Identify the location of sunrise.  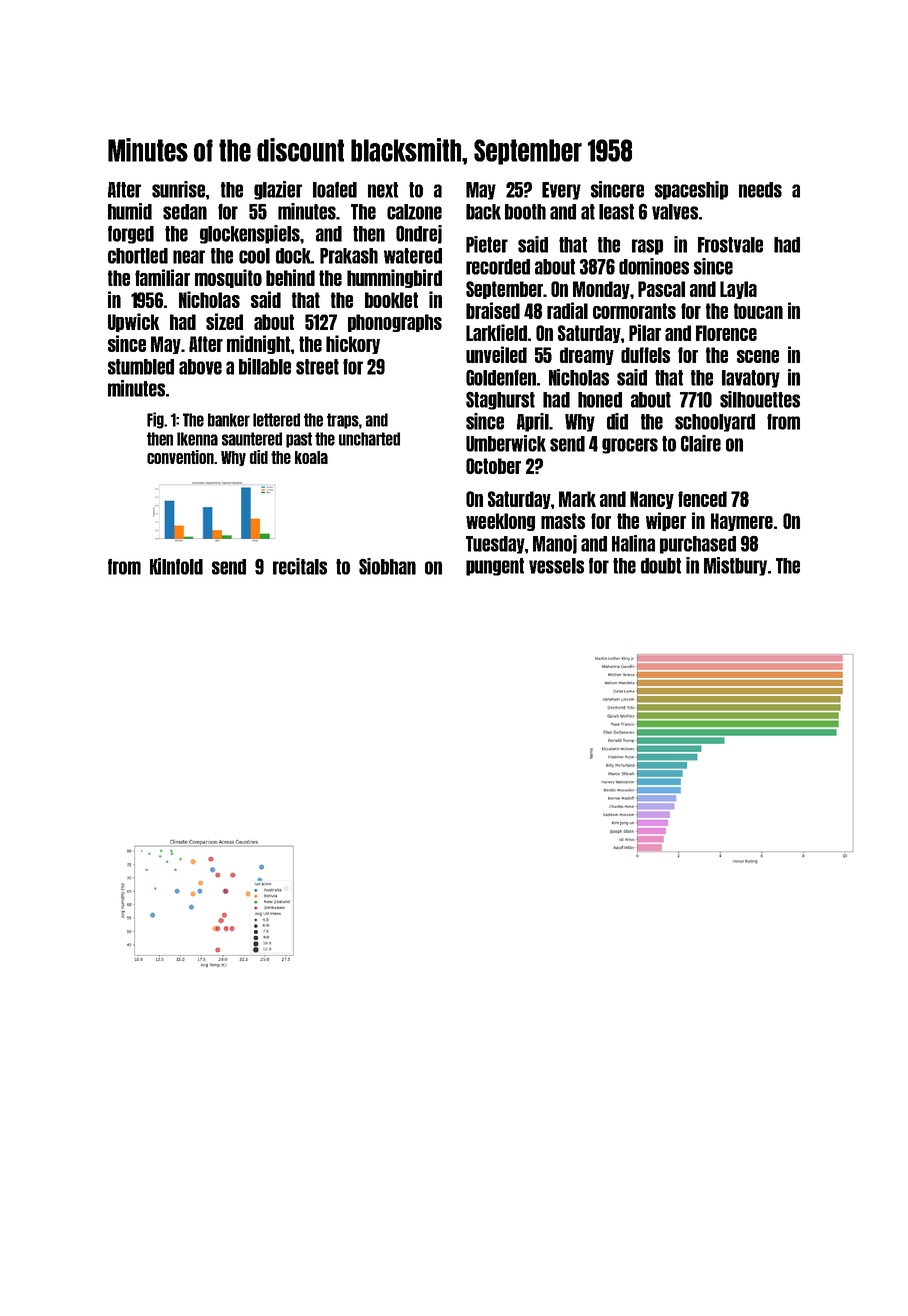
(178, 189).
